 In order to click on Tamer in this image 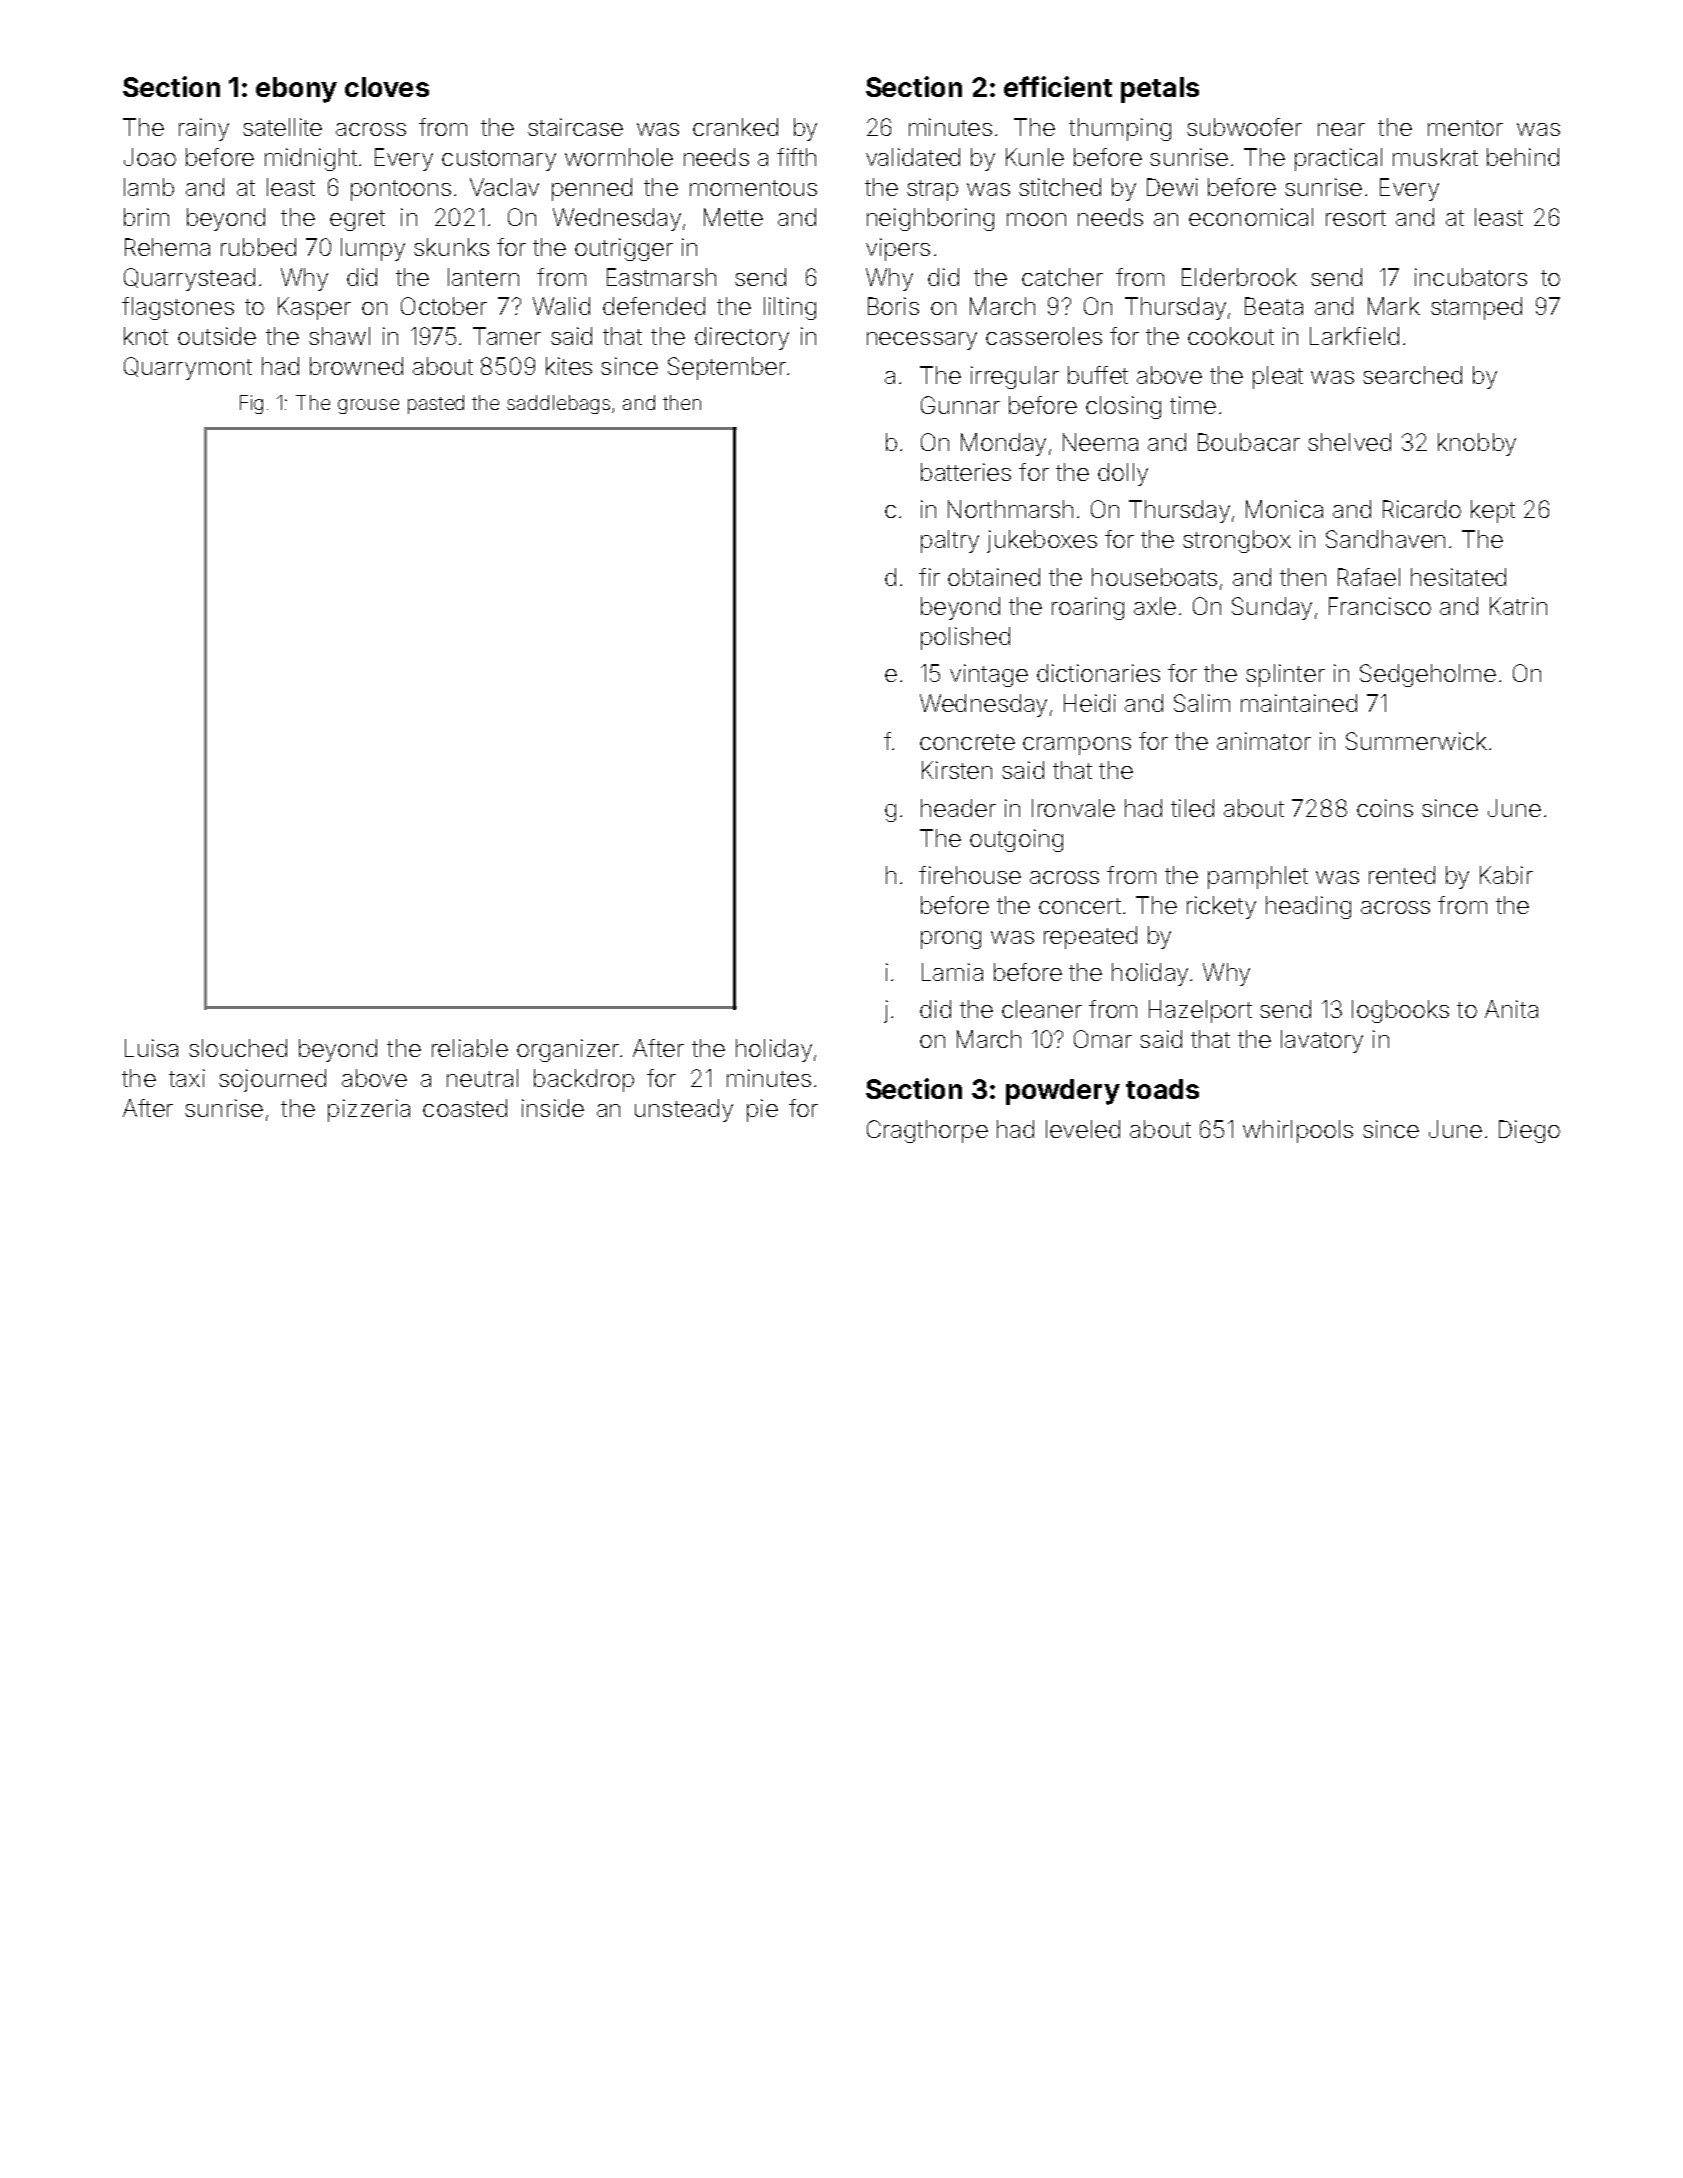, I will do `click(507, 336)`.
